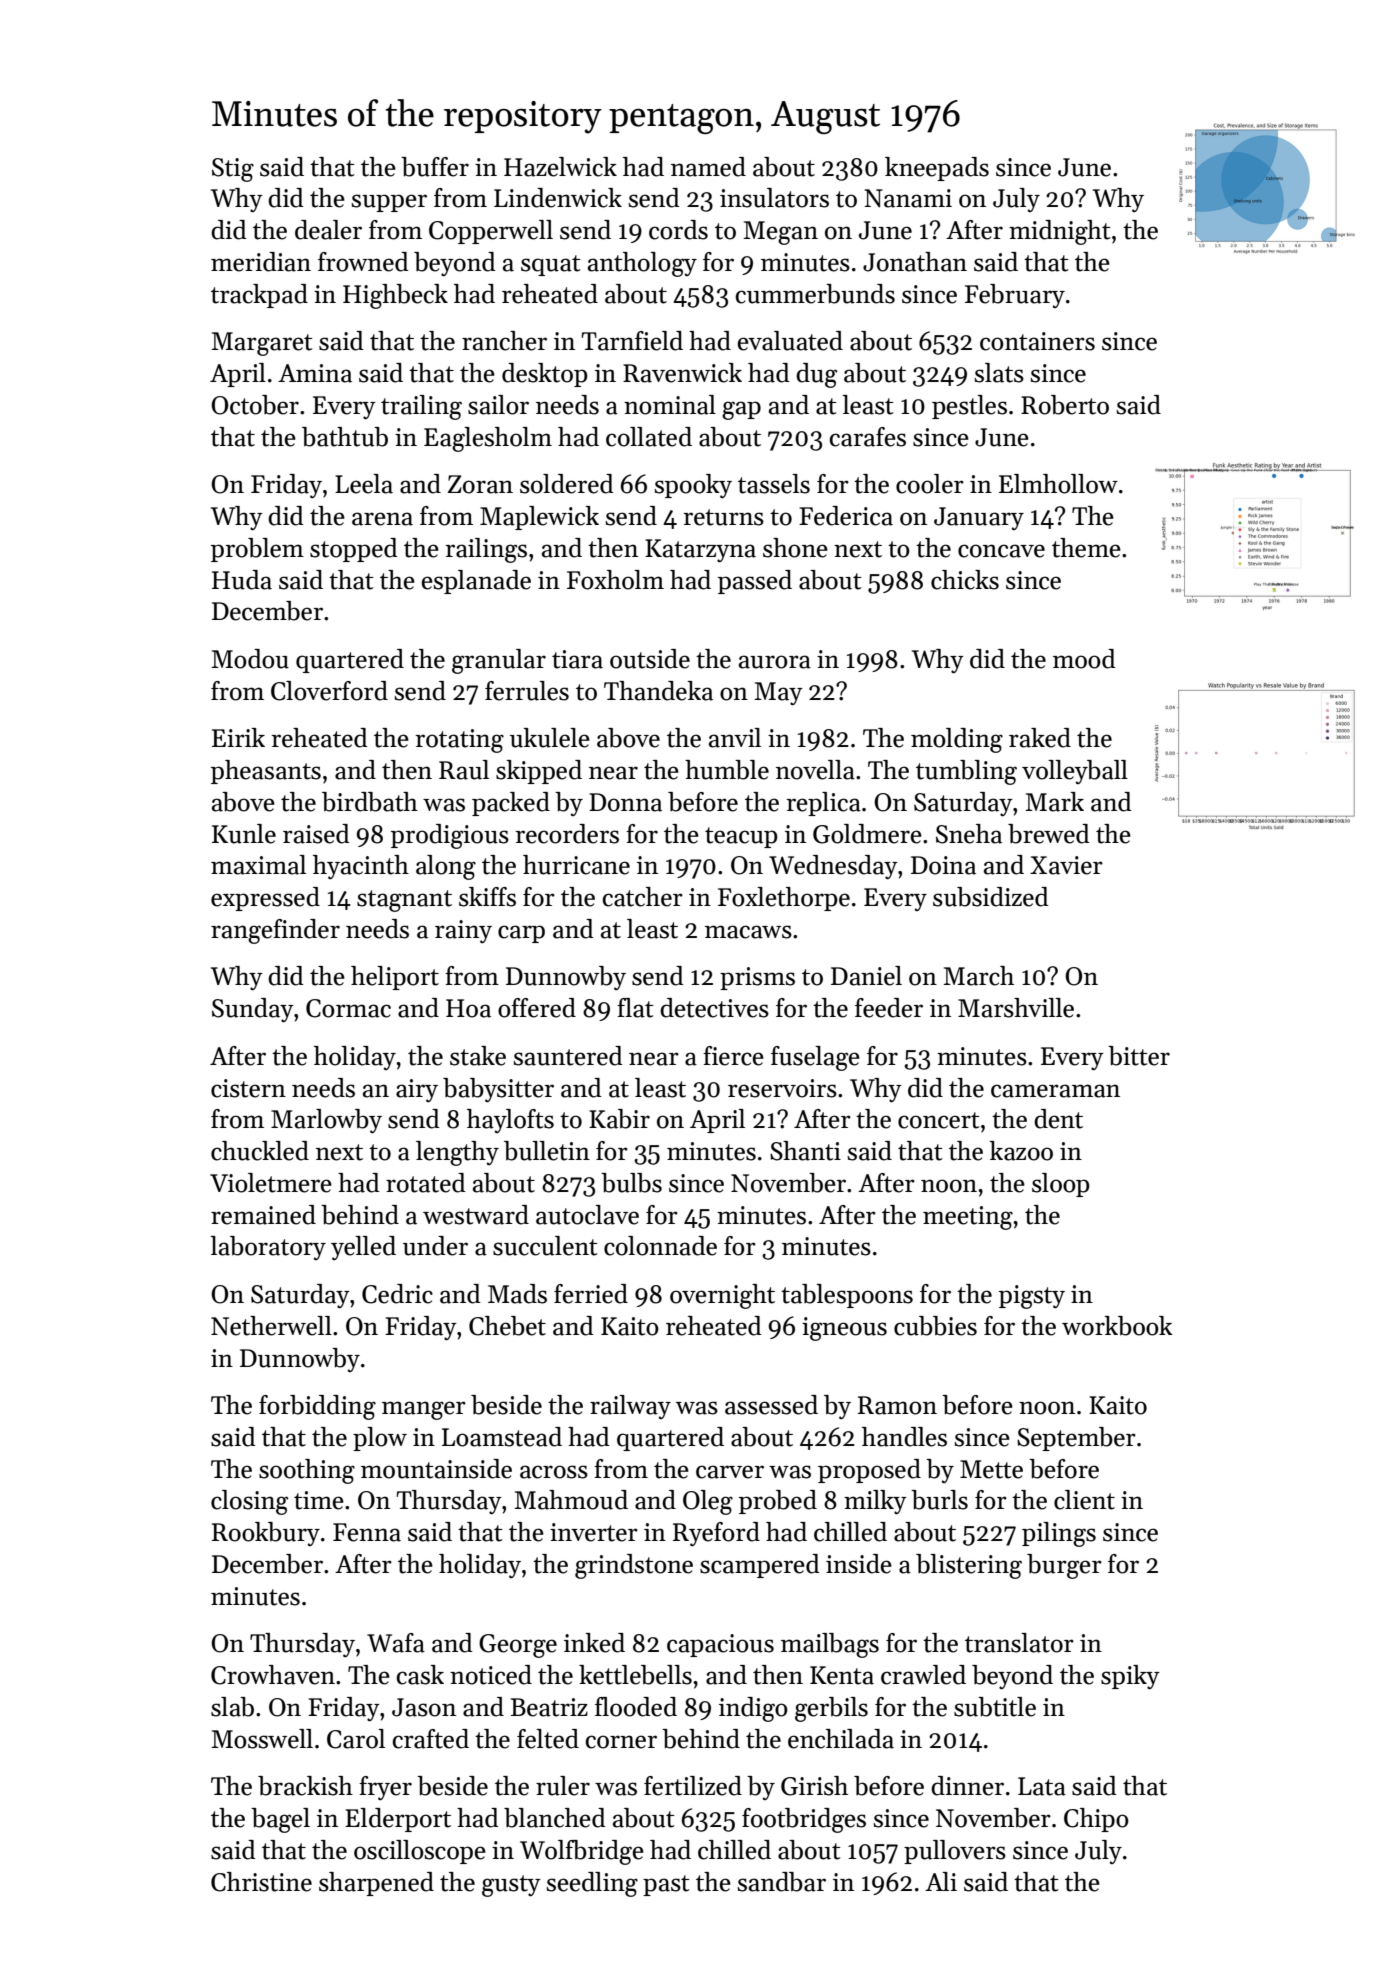 This page has height=1969, width=1386. Describe the element at coordinates (1084, 659) in the page. I see `mood` at that location.
